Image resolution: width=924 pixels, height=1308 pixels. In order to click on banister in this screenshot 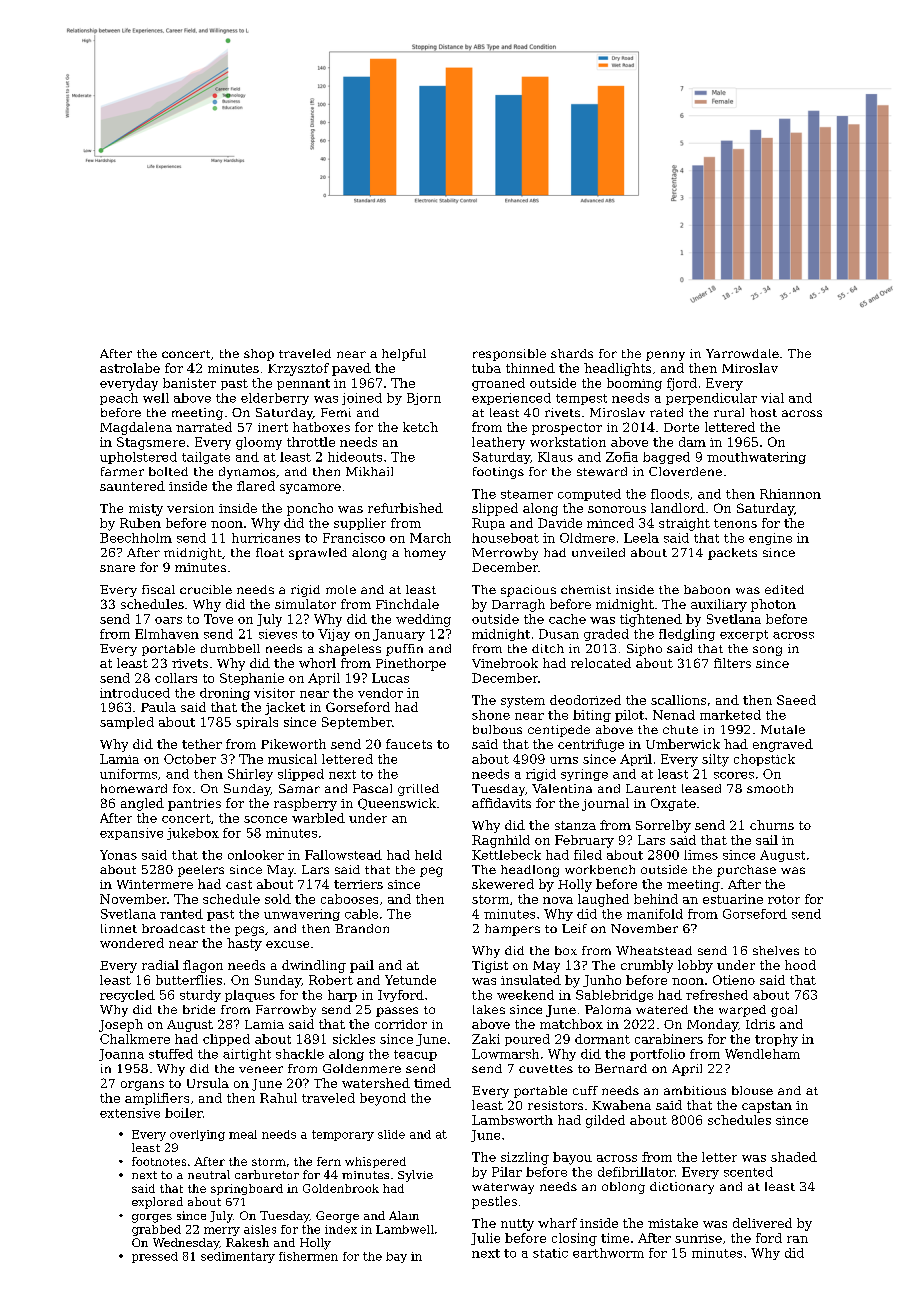, I will do `click(189, 383)`.
